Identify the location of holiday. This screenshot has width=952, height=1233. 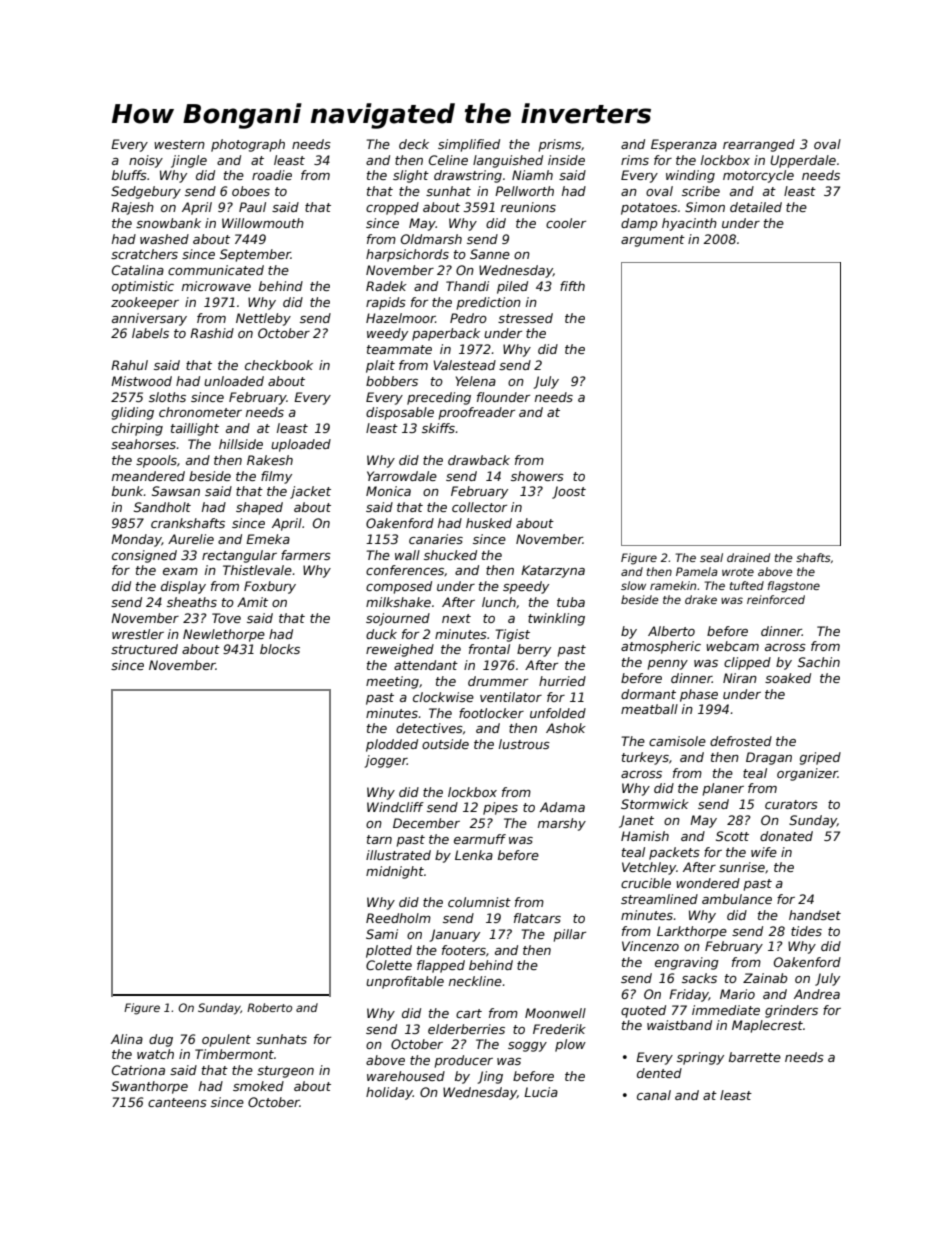
(389, 1093).
